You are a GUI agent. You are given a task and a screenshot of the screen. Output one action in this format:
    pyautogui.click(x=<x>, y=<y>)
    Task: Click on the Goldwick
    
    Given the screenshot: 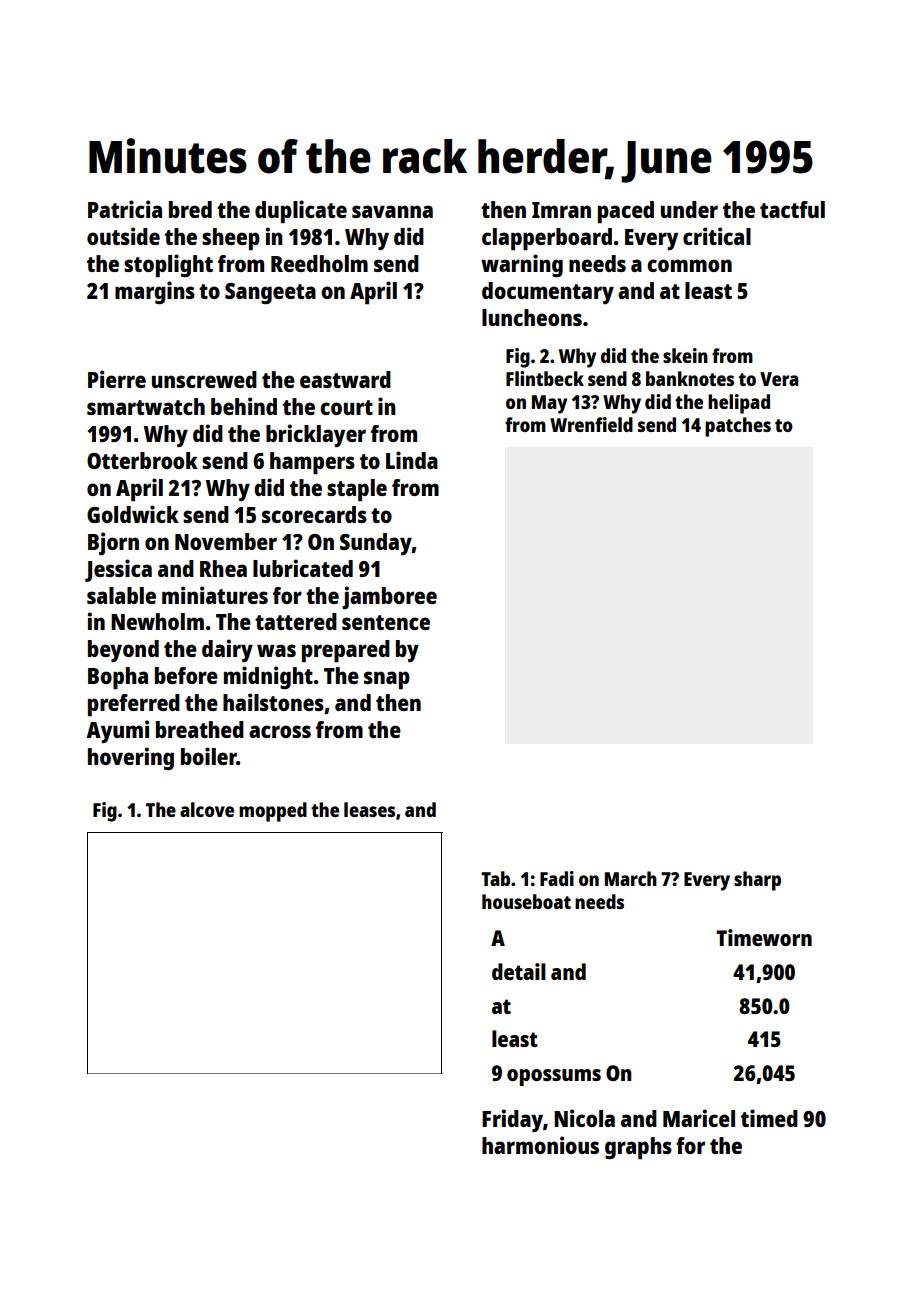 What is the action you would take?
    pyautogui.click(x=133, y=514)
